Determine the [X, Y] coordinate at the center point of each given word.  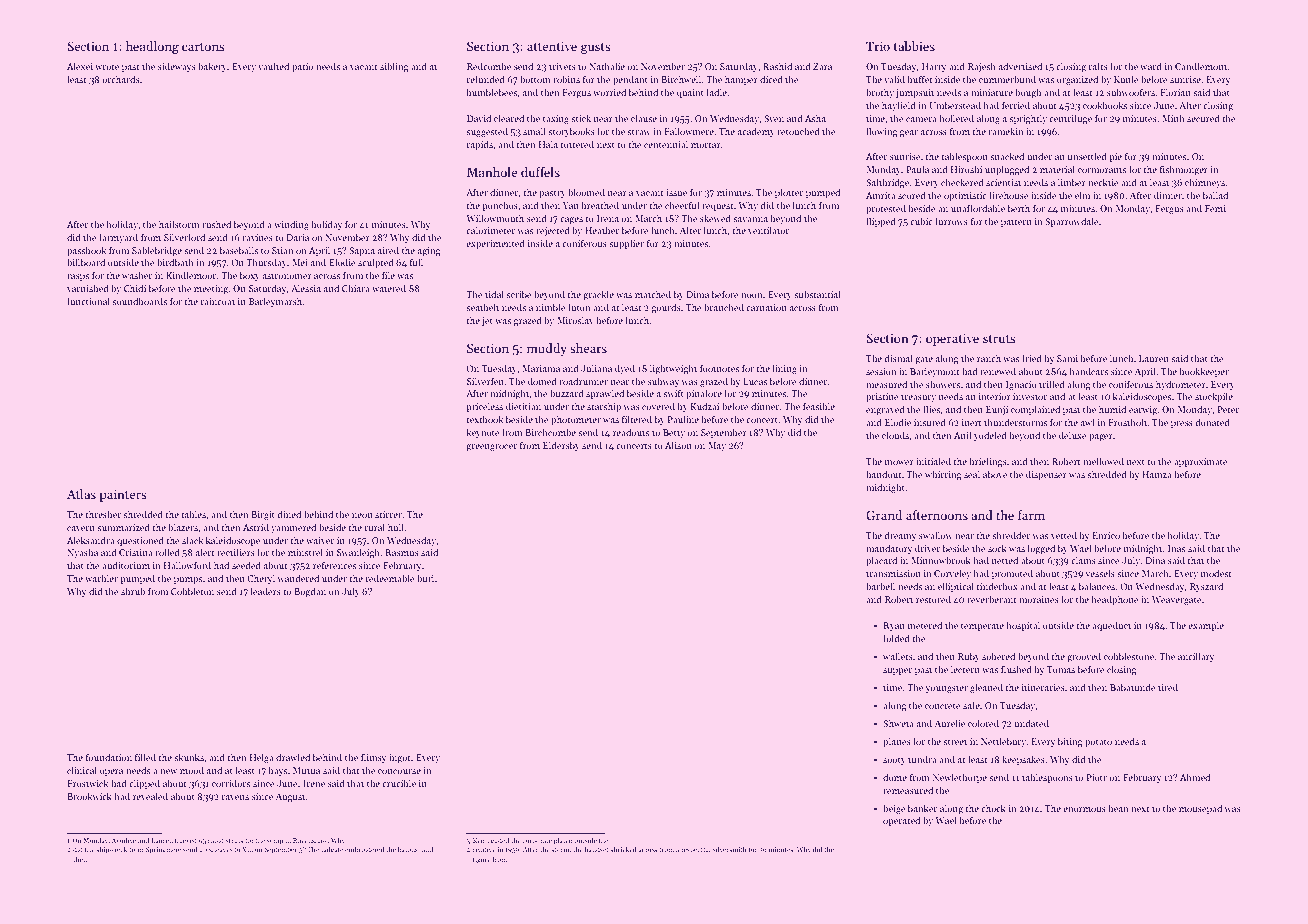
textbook [485, 419]
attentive [552, 46]
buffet [920, 79]
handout [884, 474]
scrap [275, 842]
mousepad [1200, 809]
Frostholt [1127, 422]
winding [291, 225]
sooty [894, 761]
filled [145, 757]
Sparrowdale [1072, 222]
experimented [495, 244]
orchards [121, 79]
